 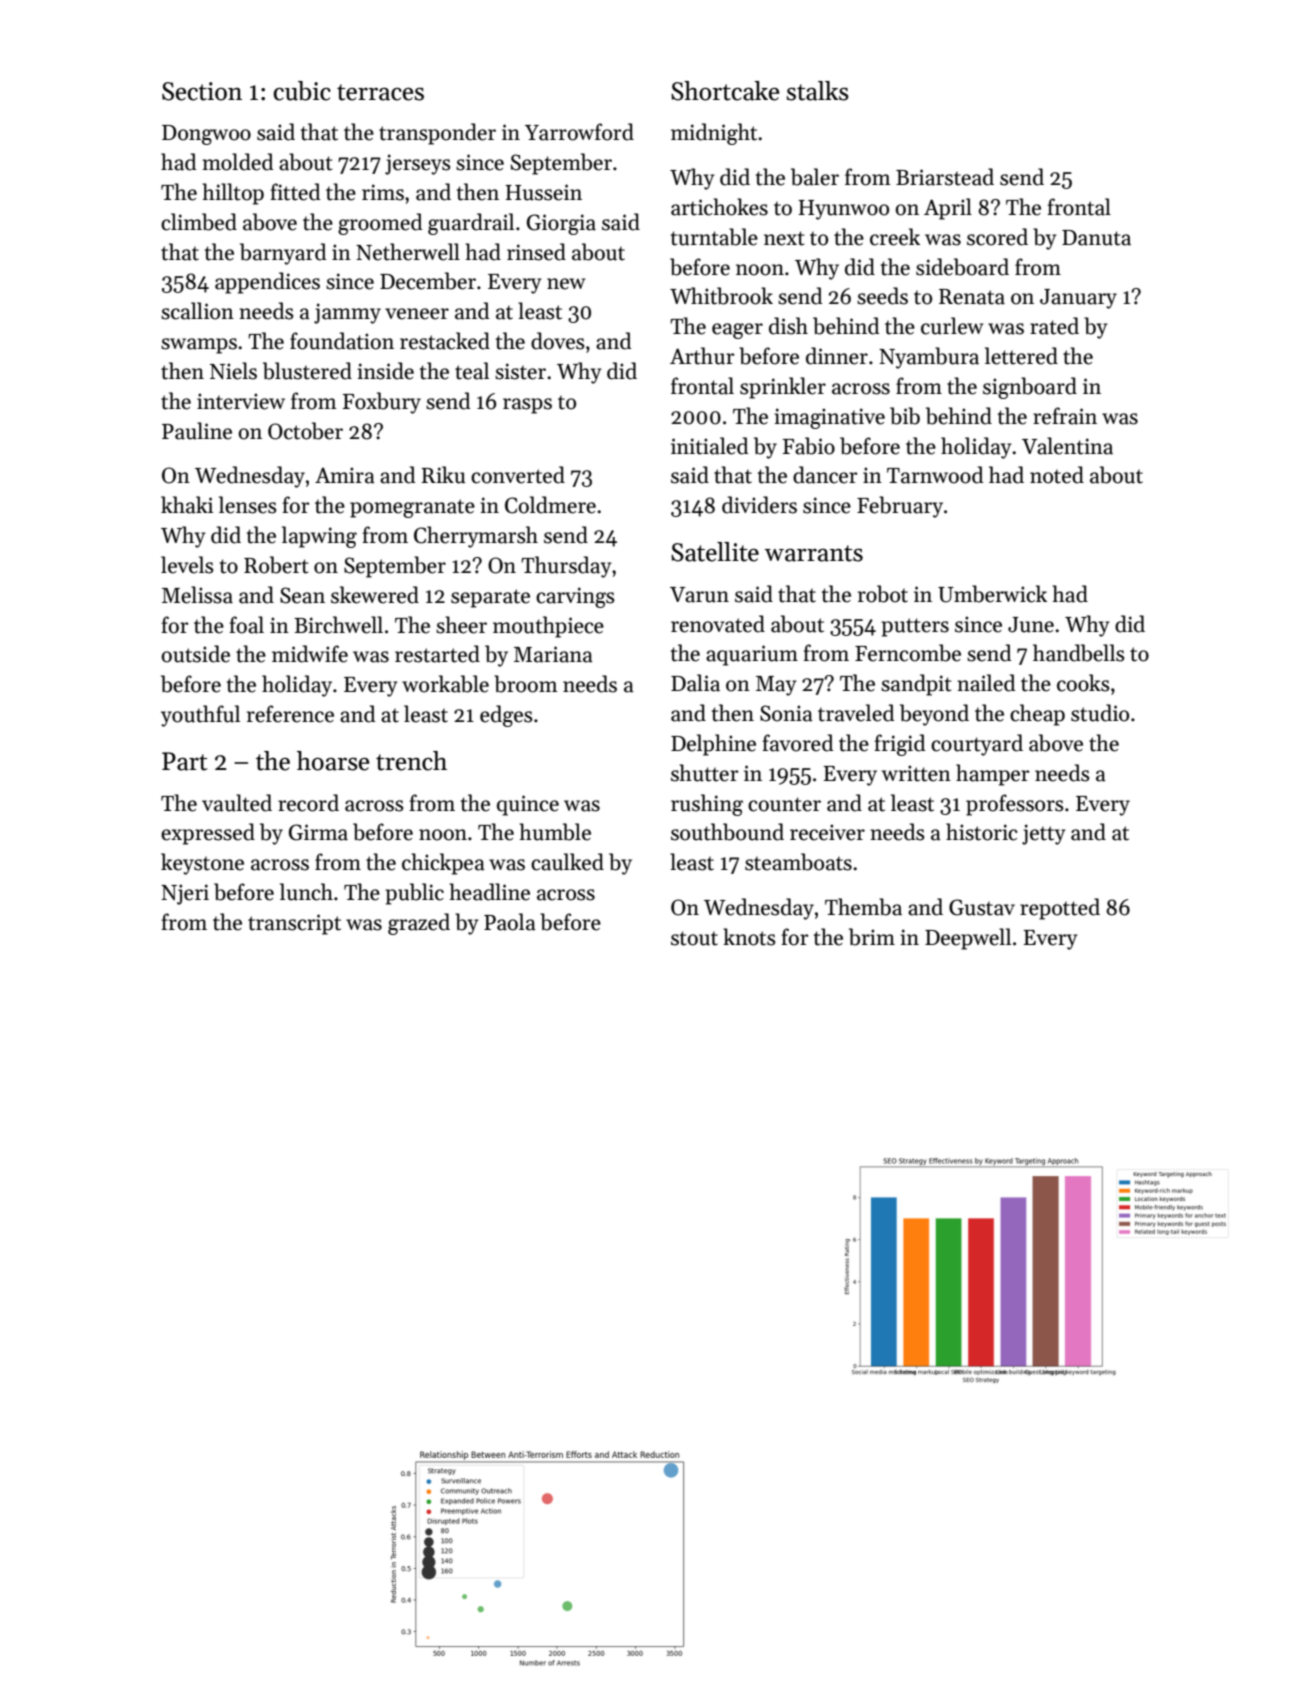 I want to click on rasps, so click(x=527, y=406).
